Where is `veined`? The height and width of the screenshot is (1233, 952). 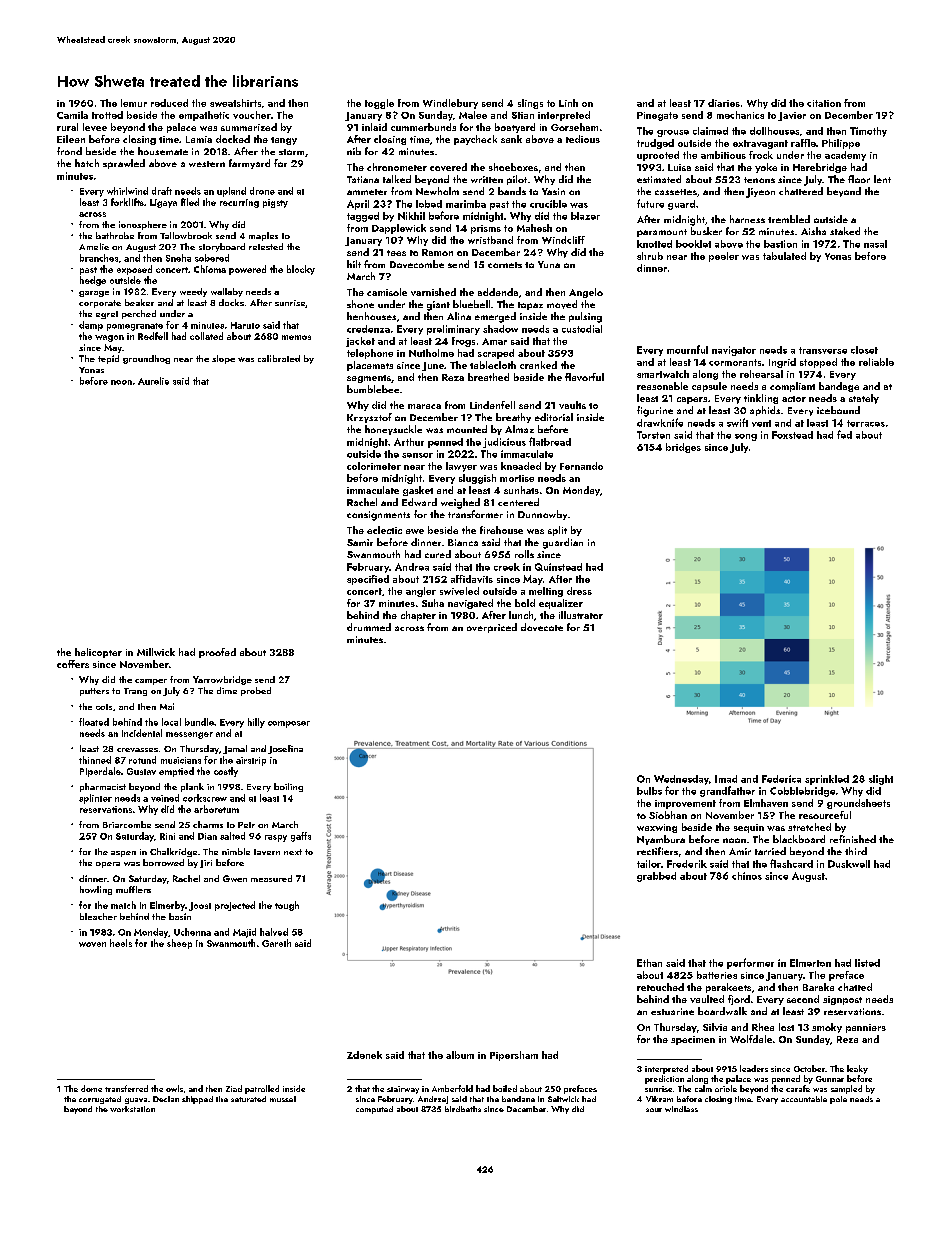
veined is located at coordinates (165, 798).
